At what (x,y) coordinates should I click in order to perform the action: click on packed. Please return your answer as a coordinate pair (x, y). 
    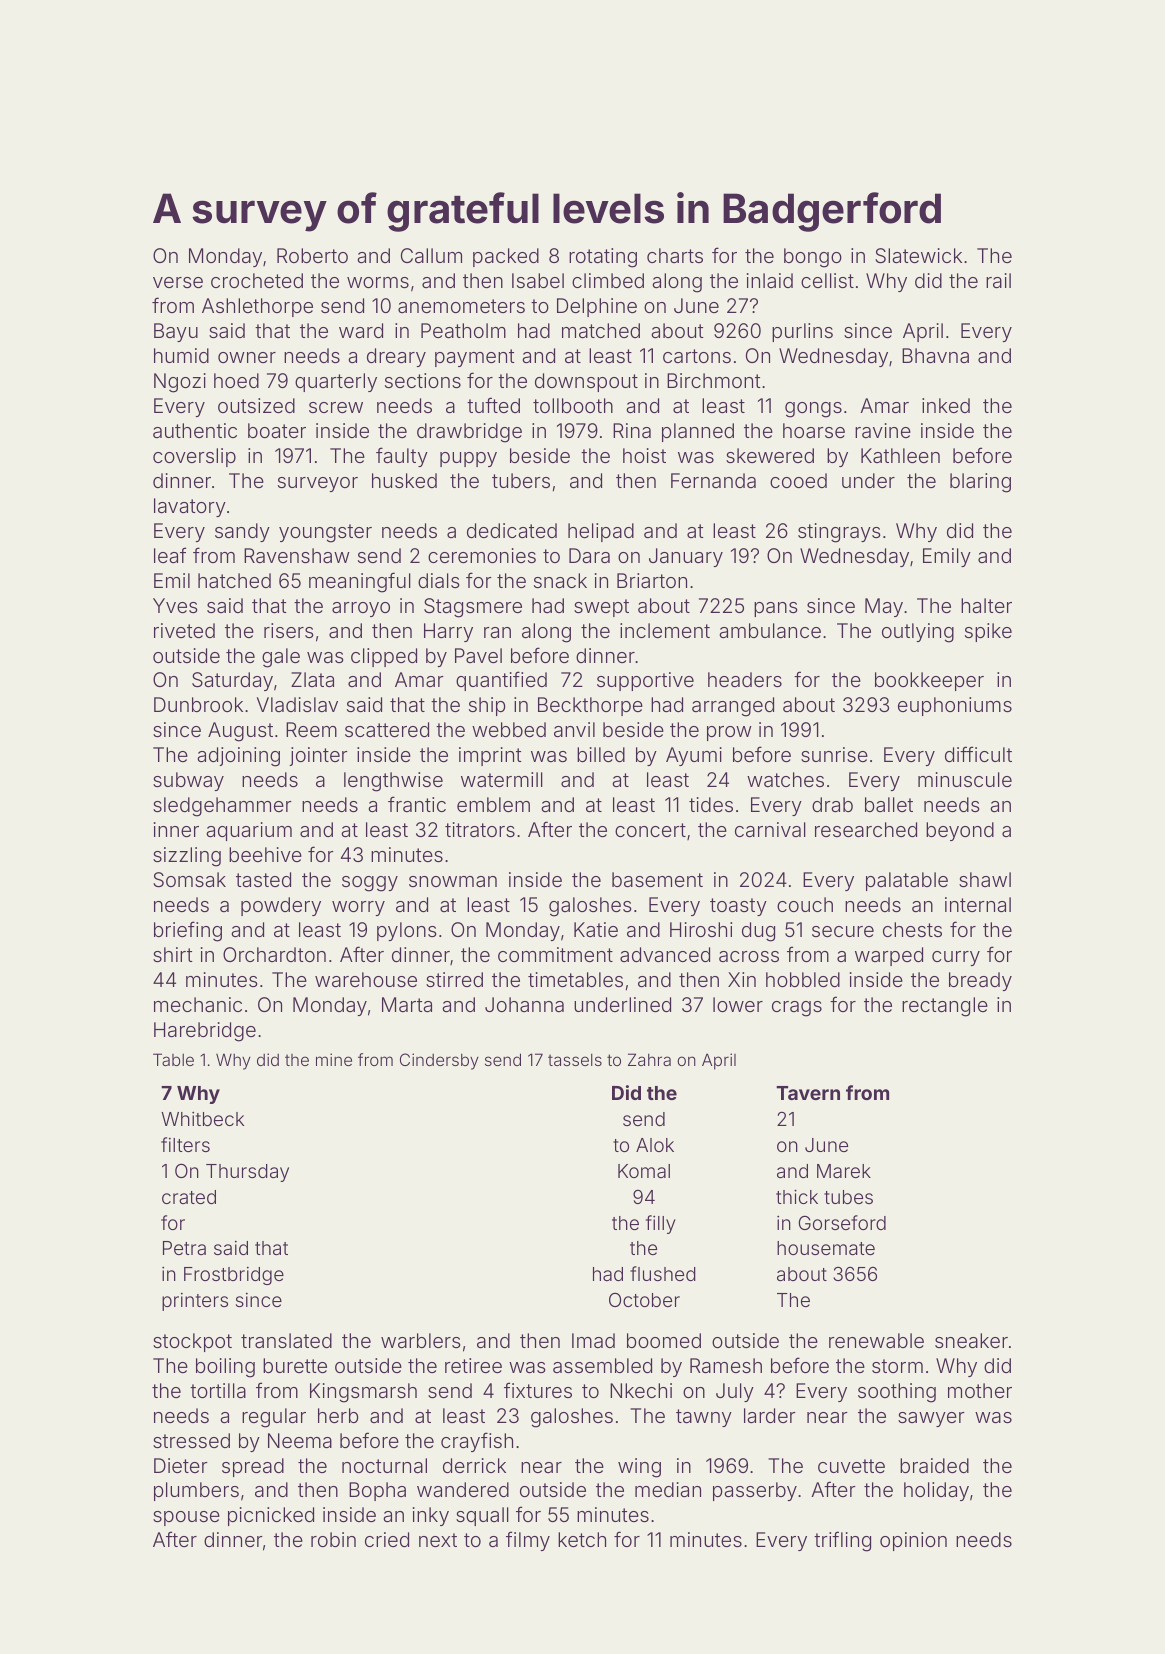
    Looking at the image, I should click on (506, 257).
